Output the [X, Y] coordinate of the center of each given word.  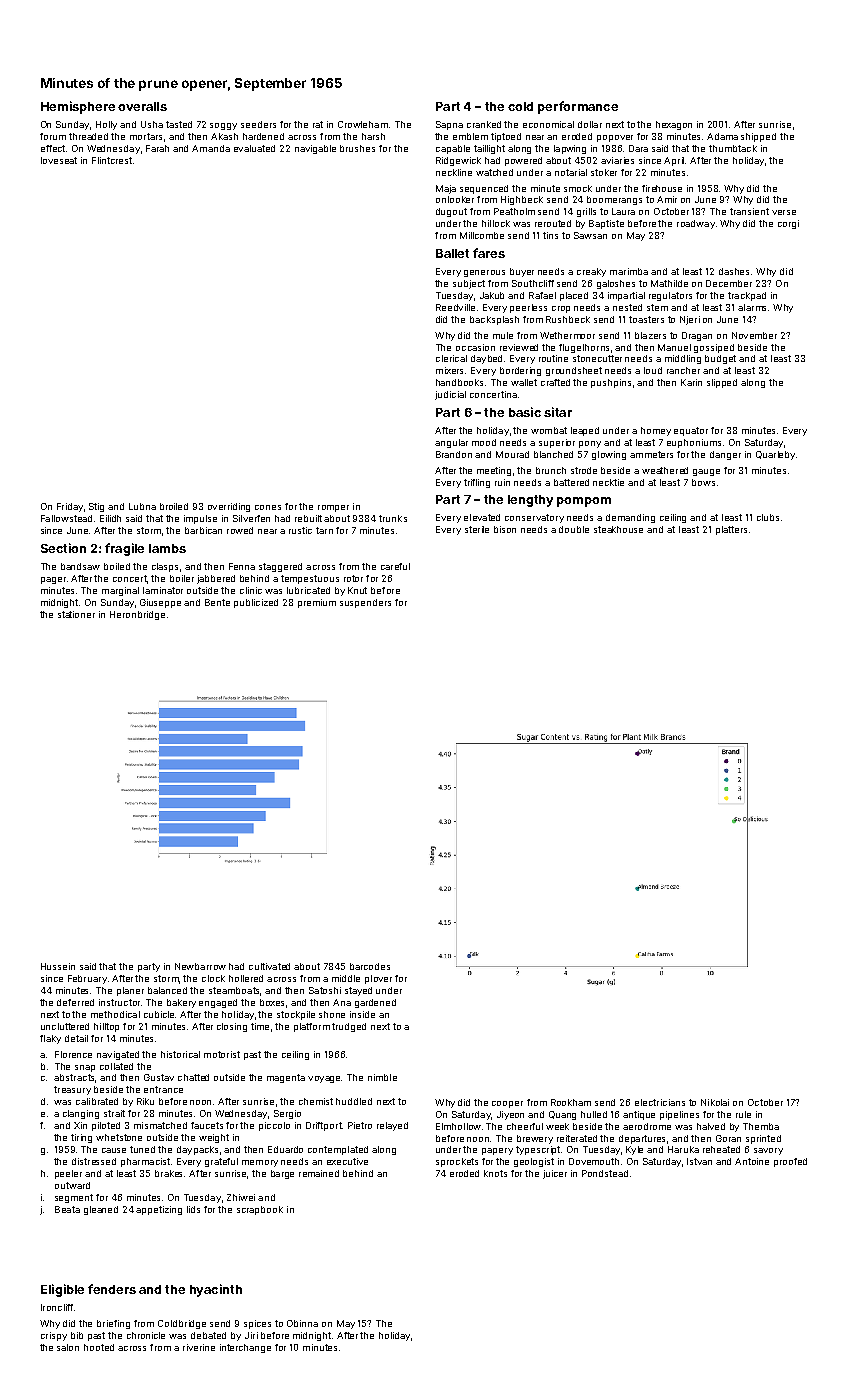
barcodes [370, 966]
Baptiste [606, 224]
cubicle [159, 1014]
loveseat [59, 160]
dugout [451, 212]
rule [743, 1114]
